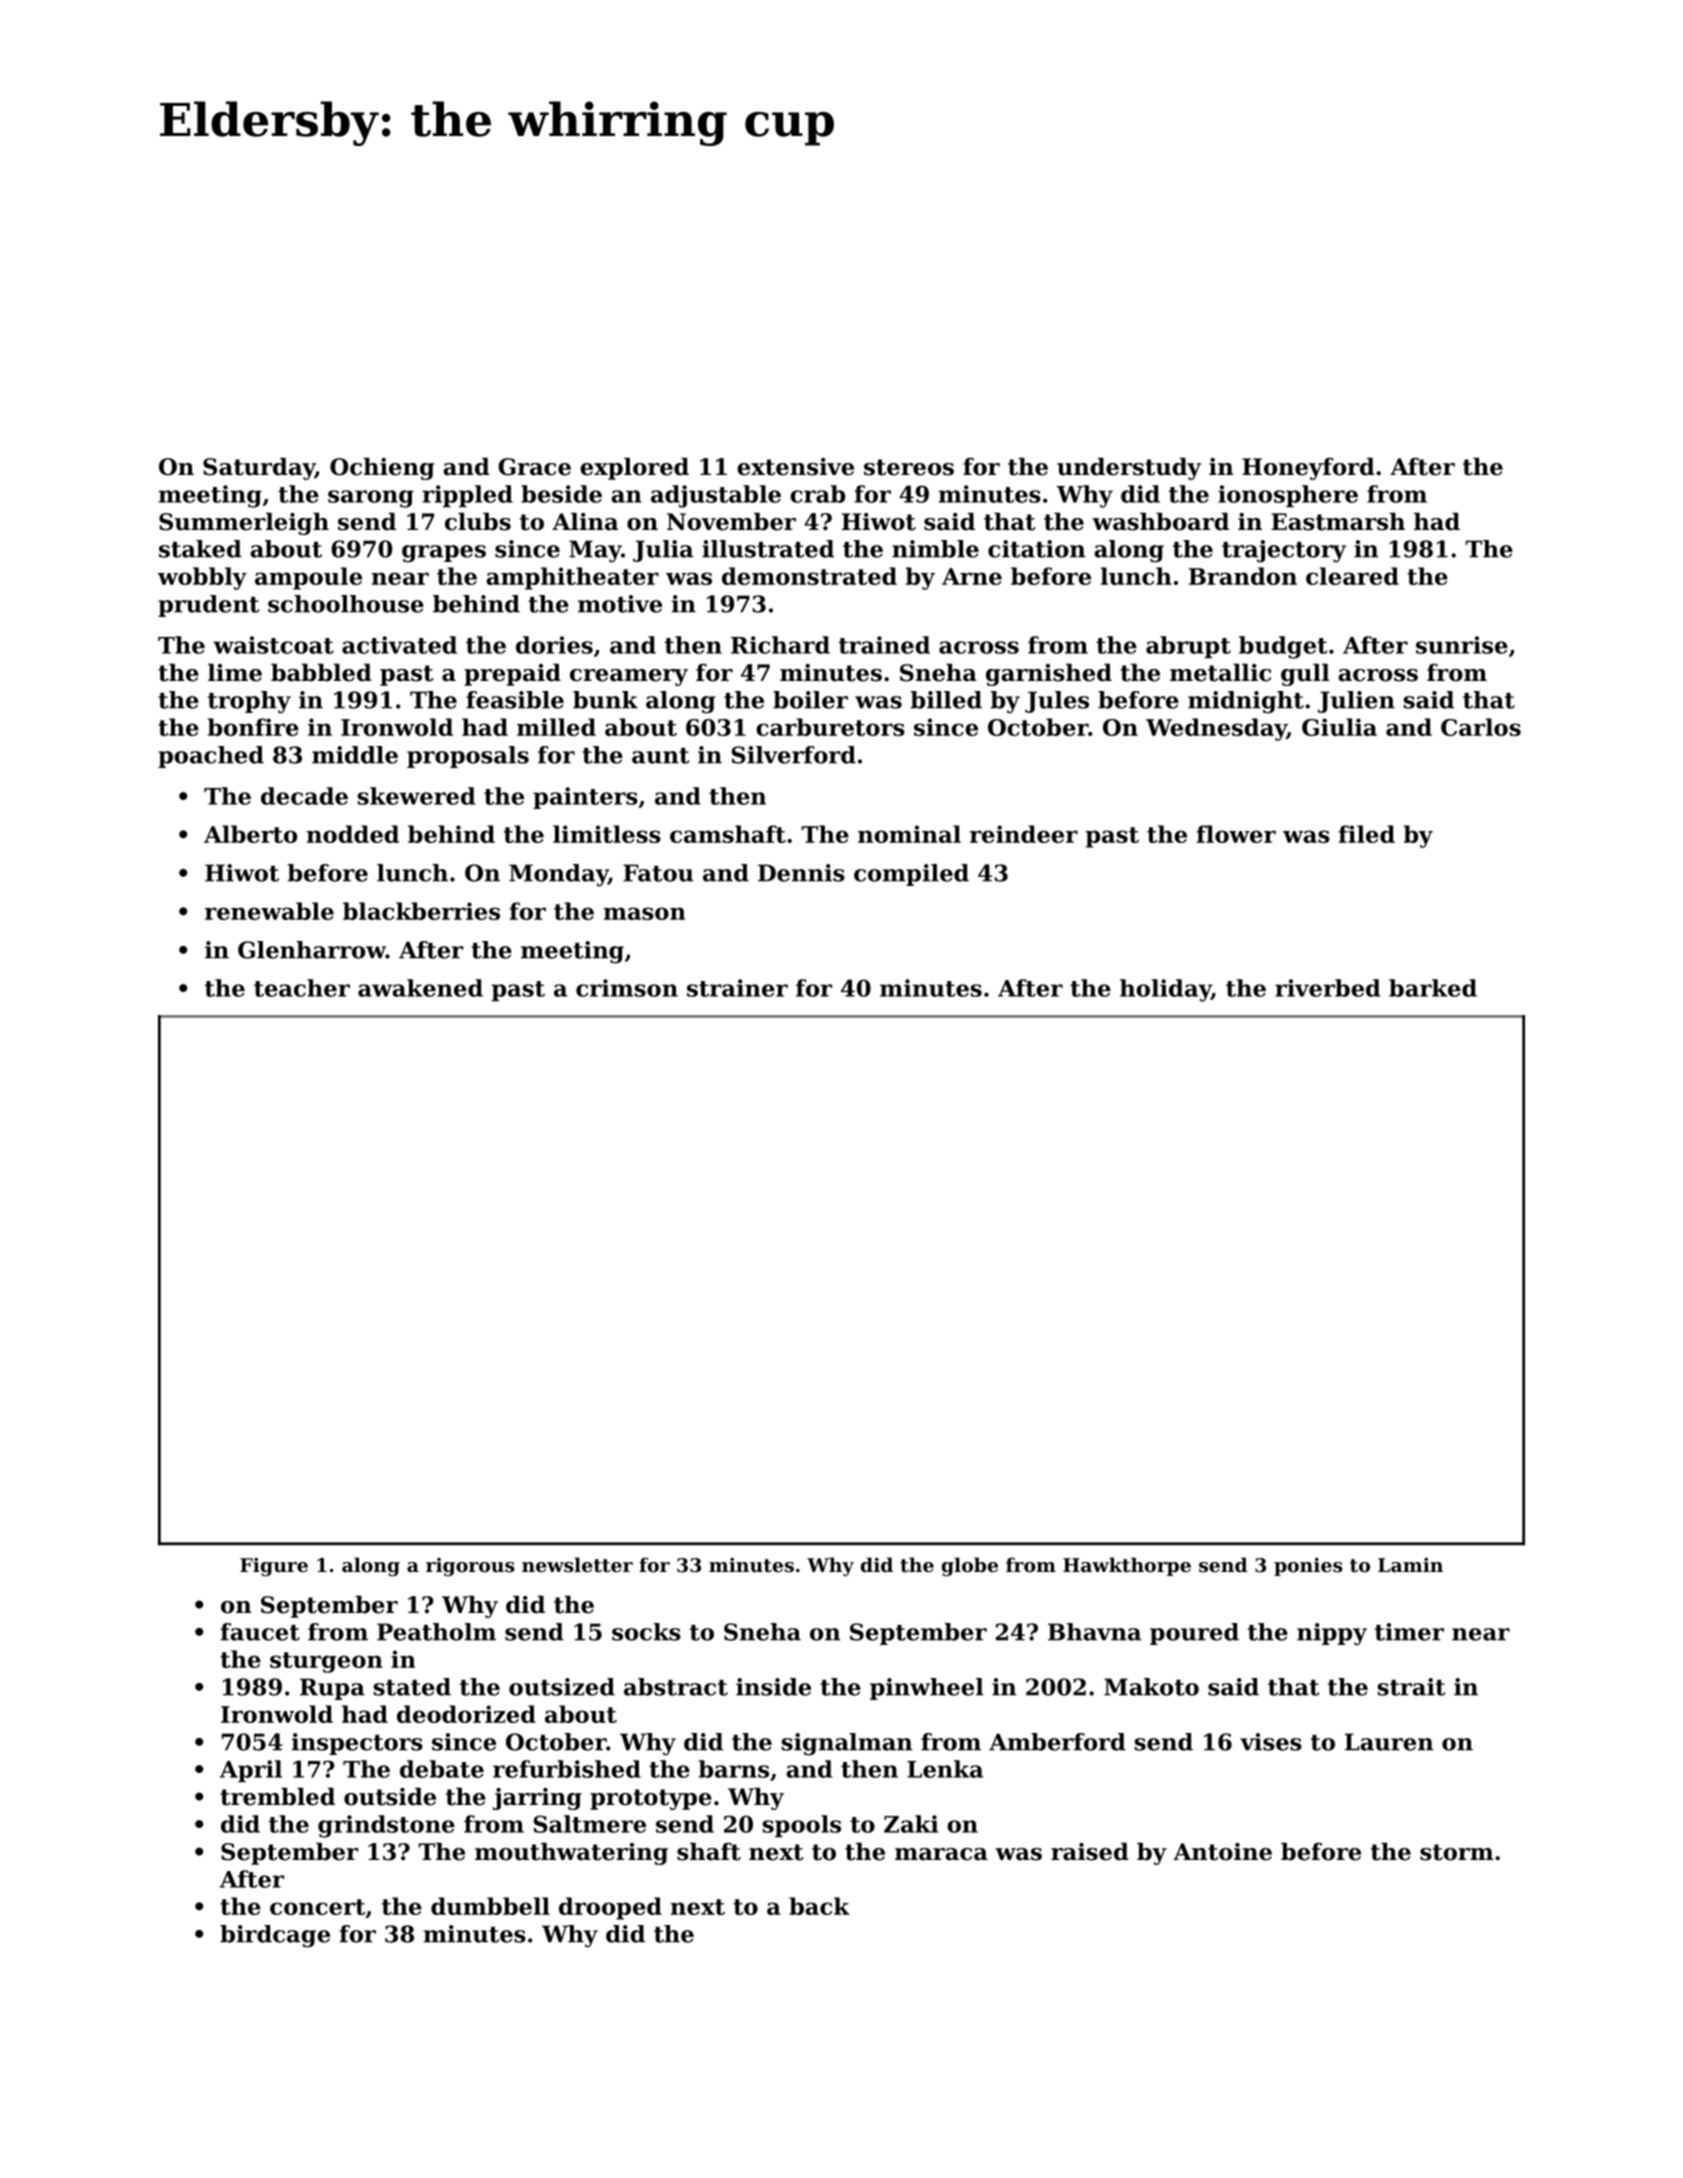 The width and height of the screenshot is (1683, 2178). What do you see at coordinates (1236, 834) in the screenshot?
I see `flower` at bounding box center [1236, 834].
